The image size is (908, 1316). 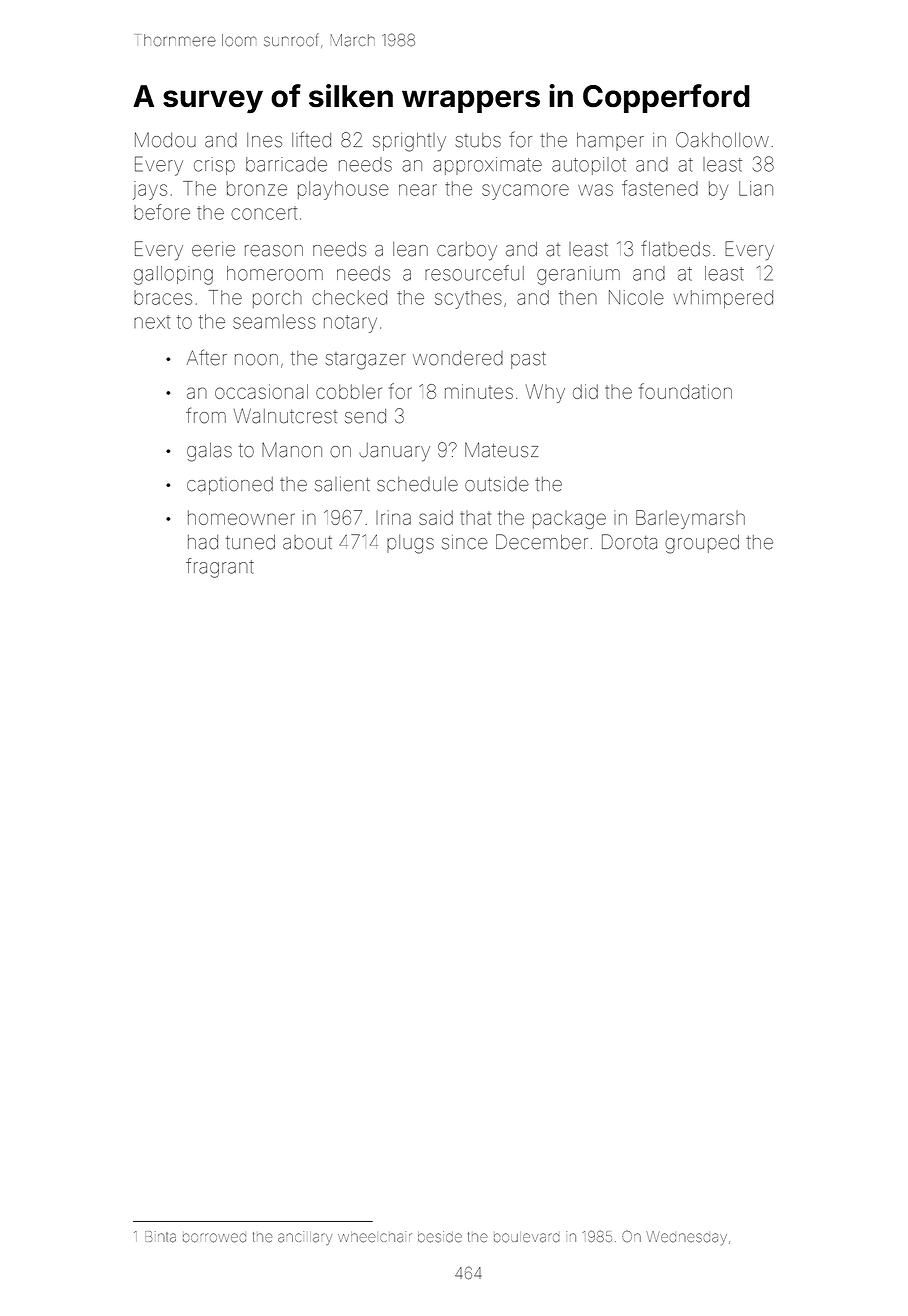 I want to click on lifted, so click(x=311, y=139).
